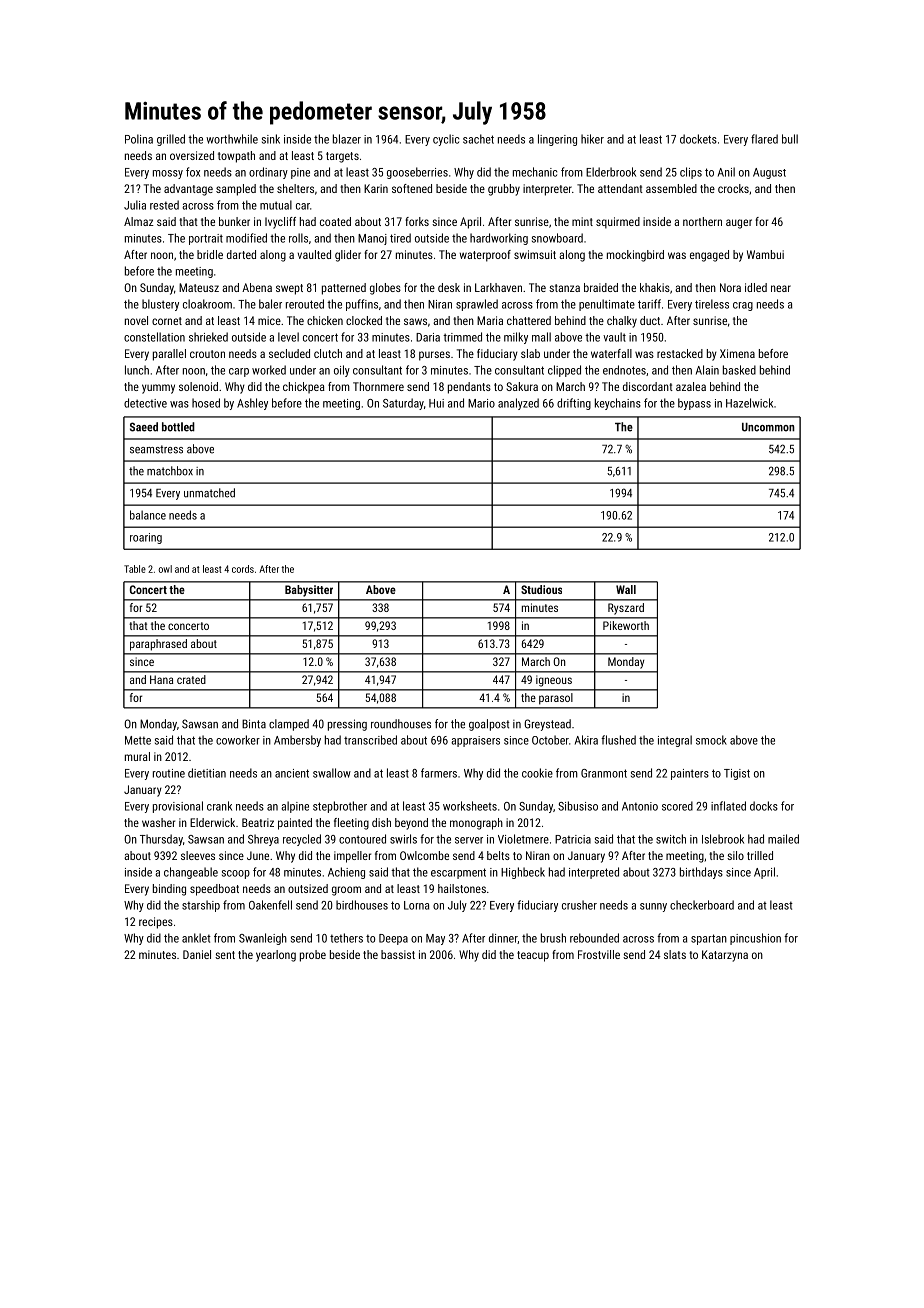 The height and width of the screenshot is (1308, 924). I want to click on bull, so click(790, 139).
